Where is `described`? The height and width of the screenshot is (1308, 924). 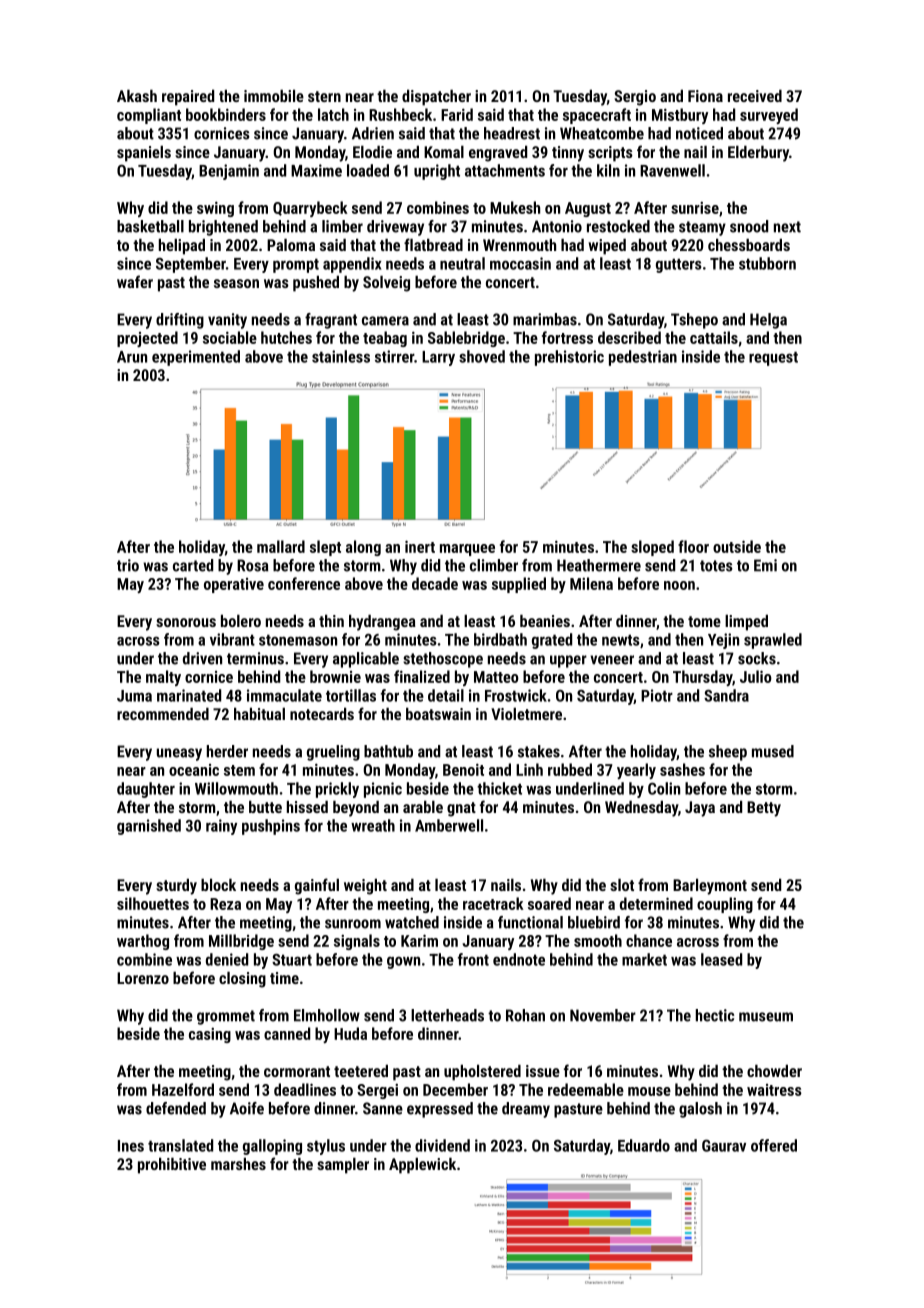 described is located at coordinates (629, 337).
